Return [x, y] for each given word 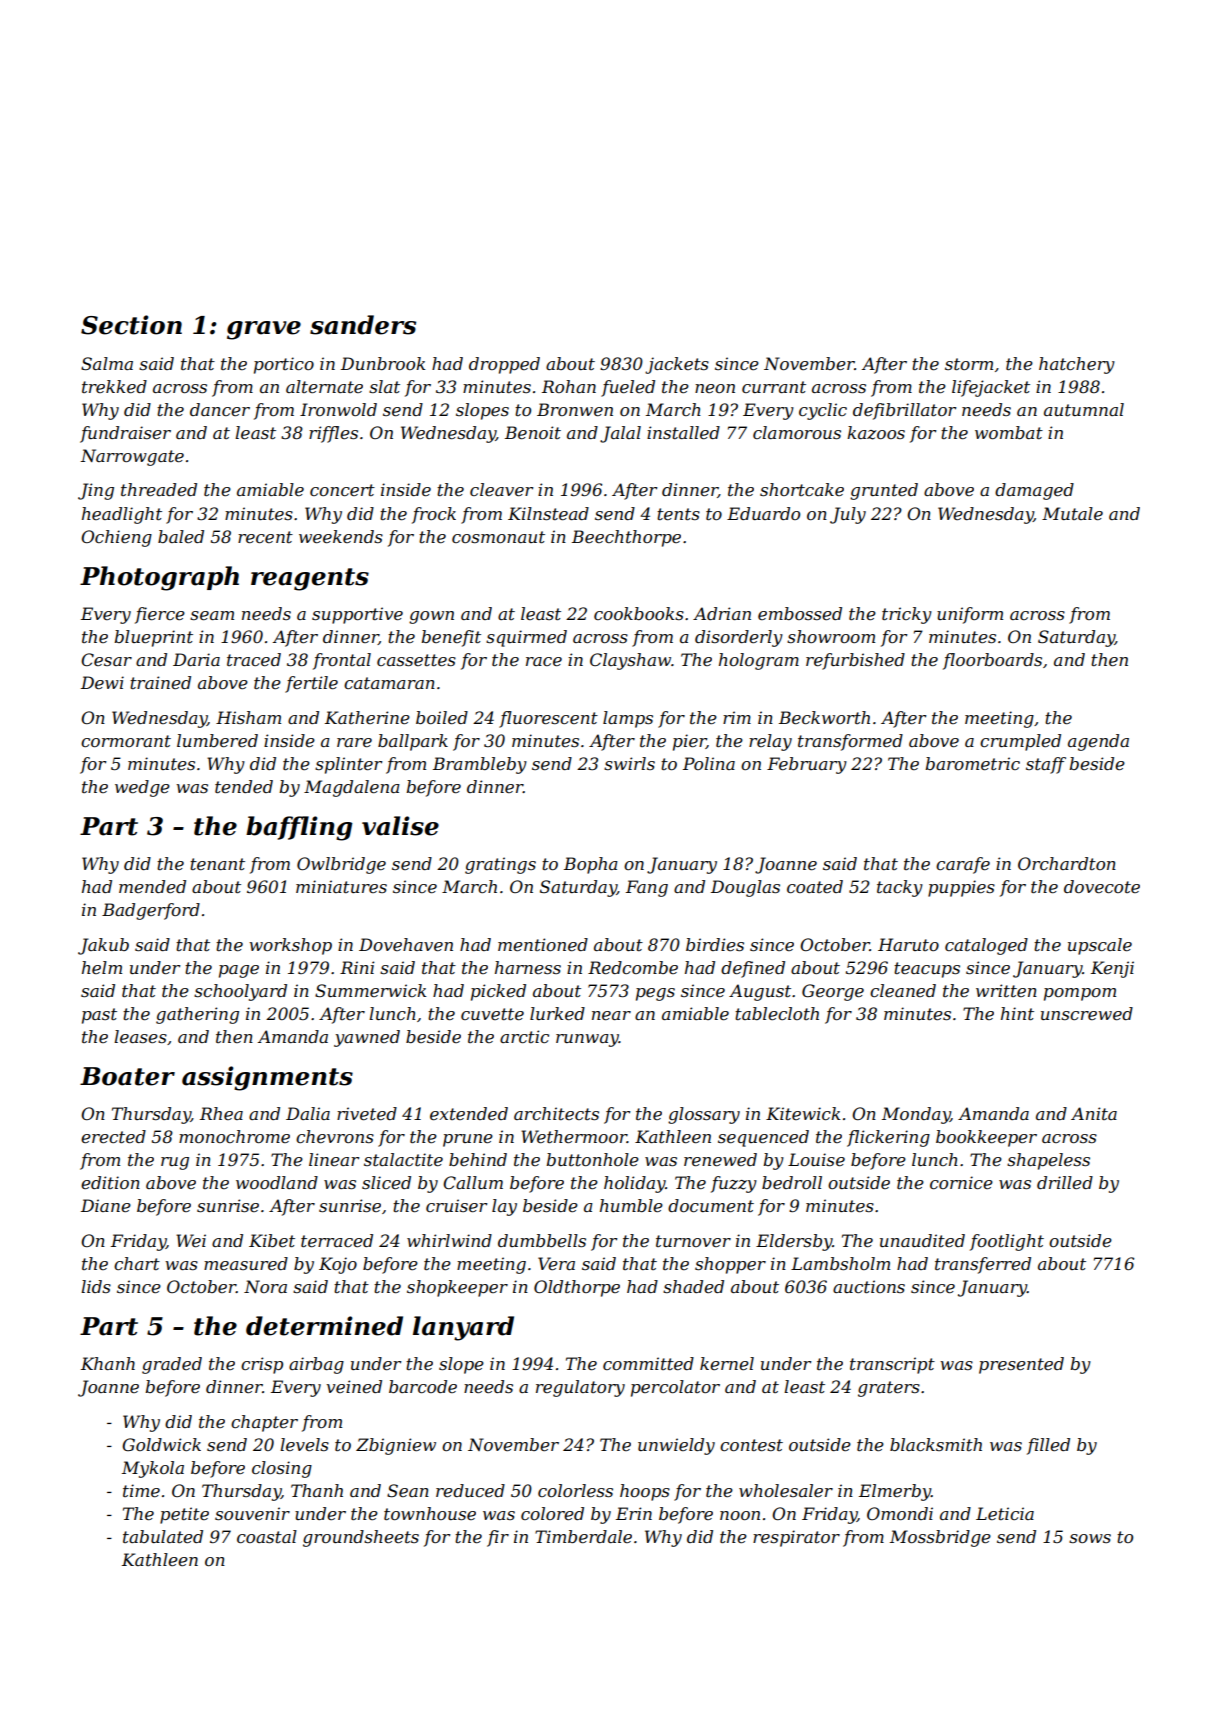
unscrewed [1087, 1013]
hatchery [1077, 365]
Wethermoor [574, 1136]
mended [152, 886]
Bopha [591, 865]
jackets [677, 365]
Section [131, 325]
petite [184, 1515]
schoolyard [240, 992]
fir [498, 1538]
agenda [1098, 742]
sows [1090, 1538]
